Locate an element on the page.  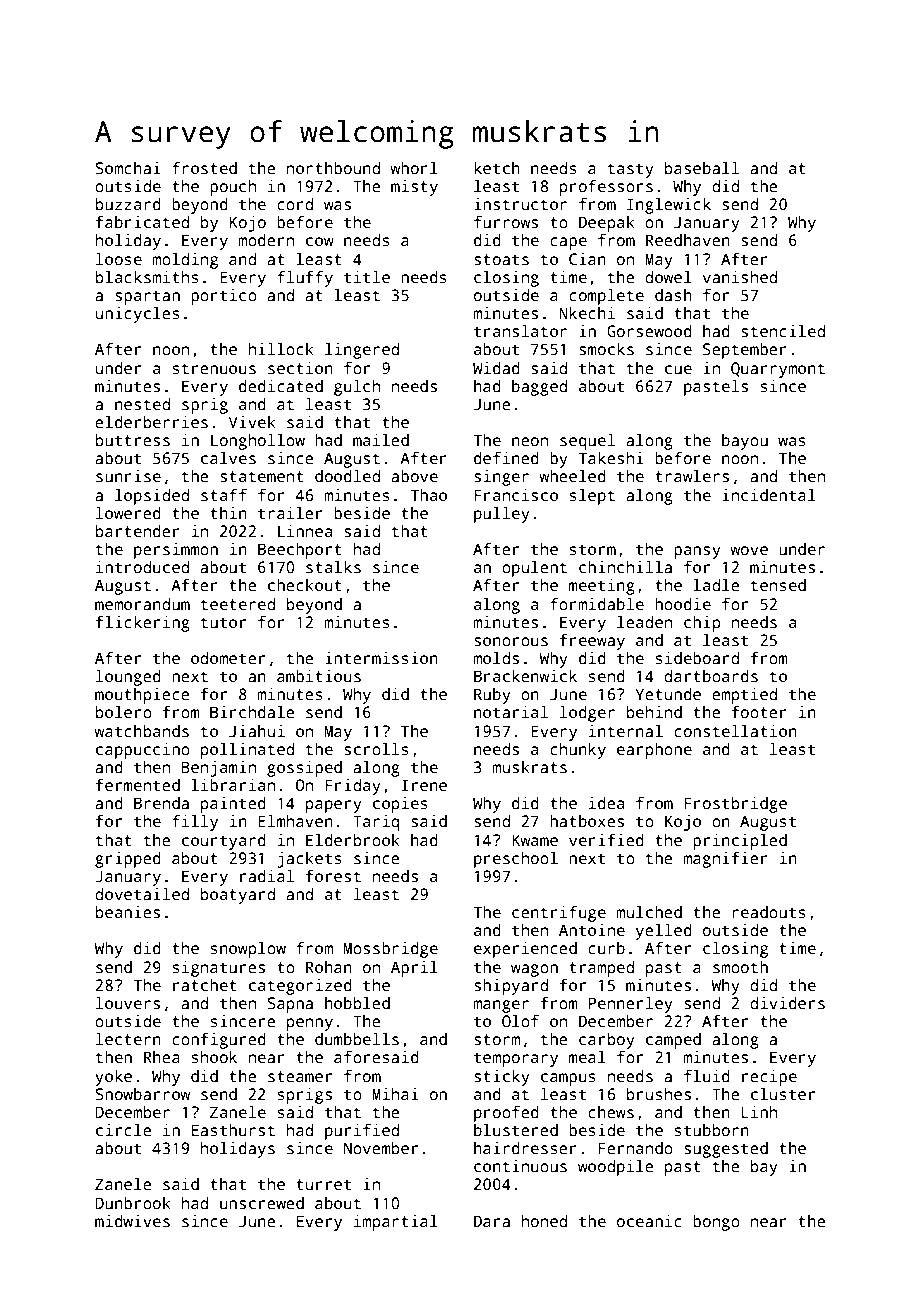
recipe is located at coordinates (769, 1078).
